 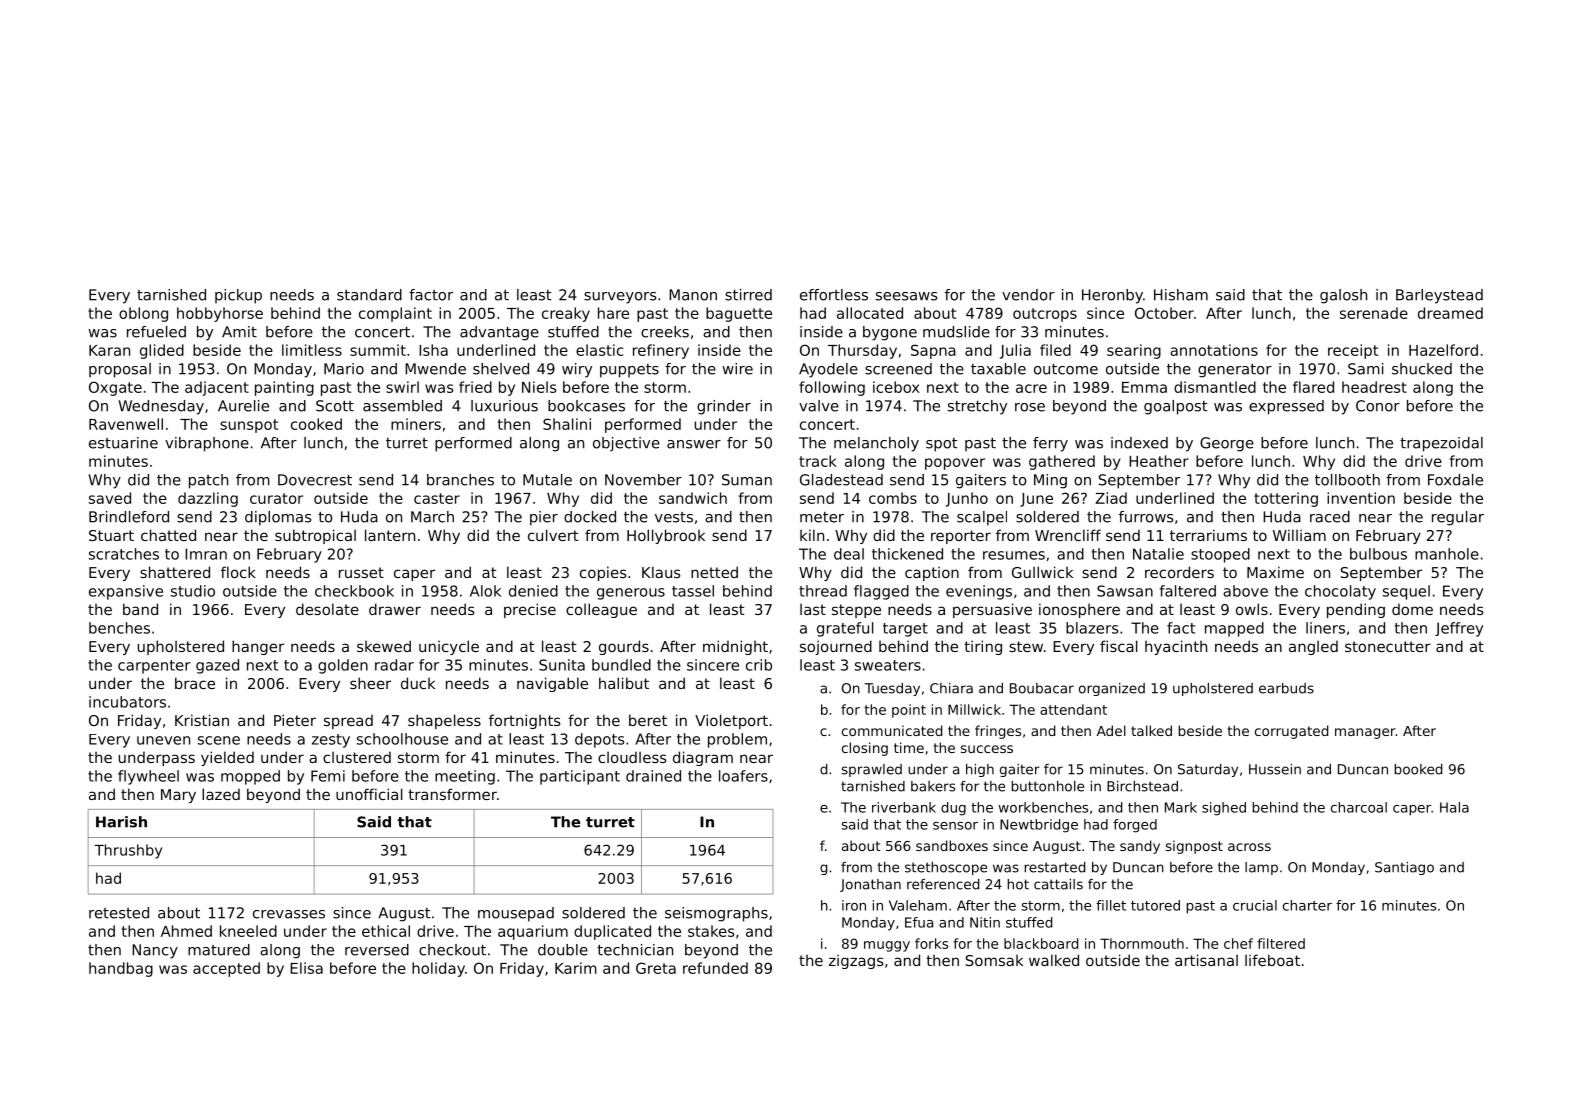 What do you see at coordinates (693, 295) in the screenshot?
I see `Manon` at bounding box center [693, 295].
